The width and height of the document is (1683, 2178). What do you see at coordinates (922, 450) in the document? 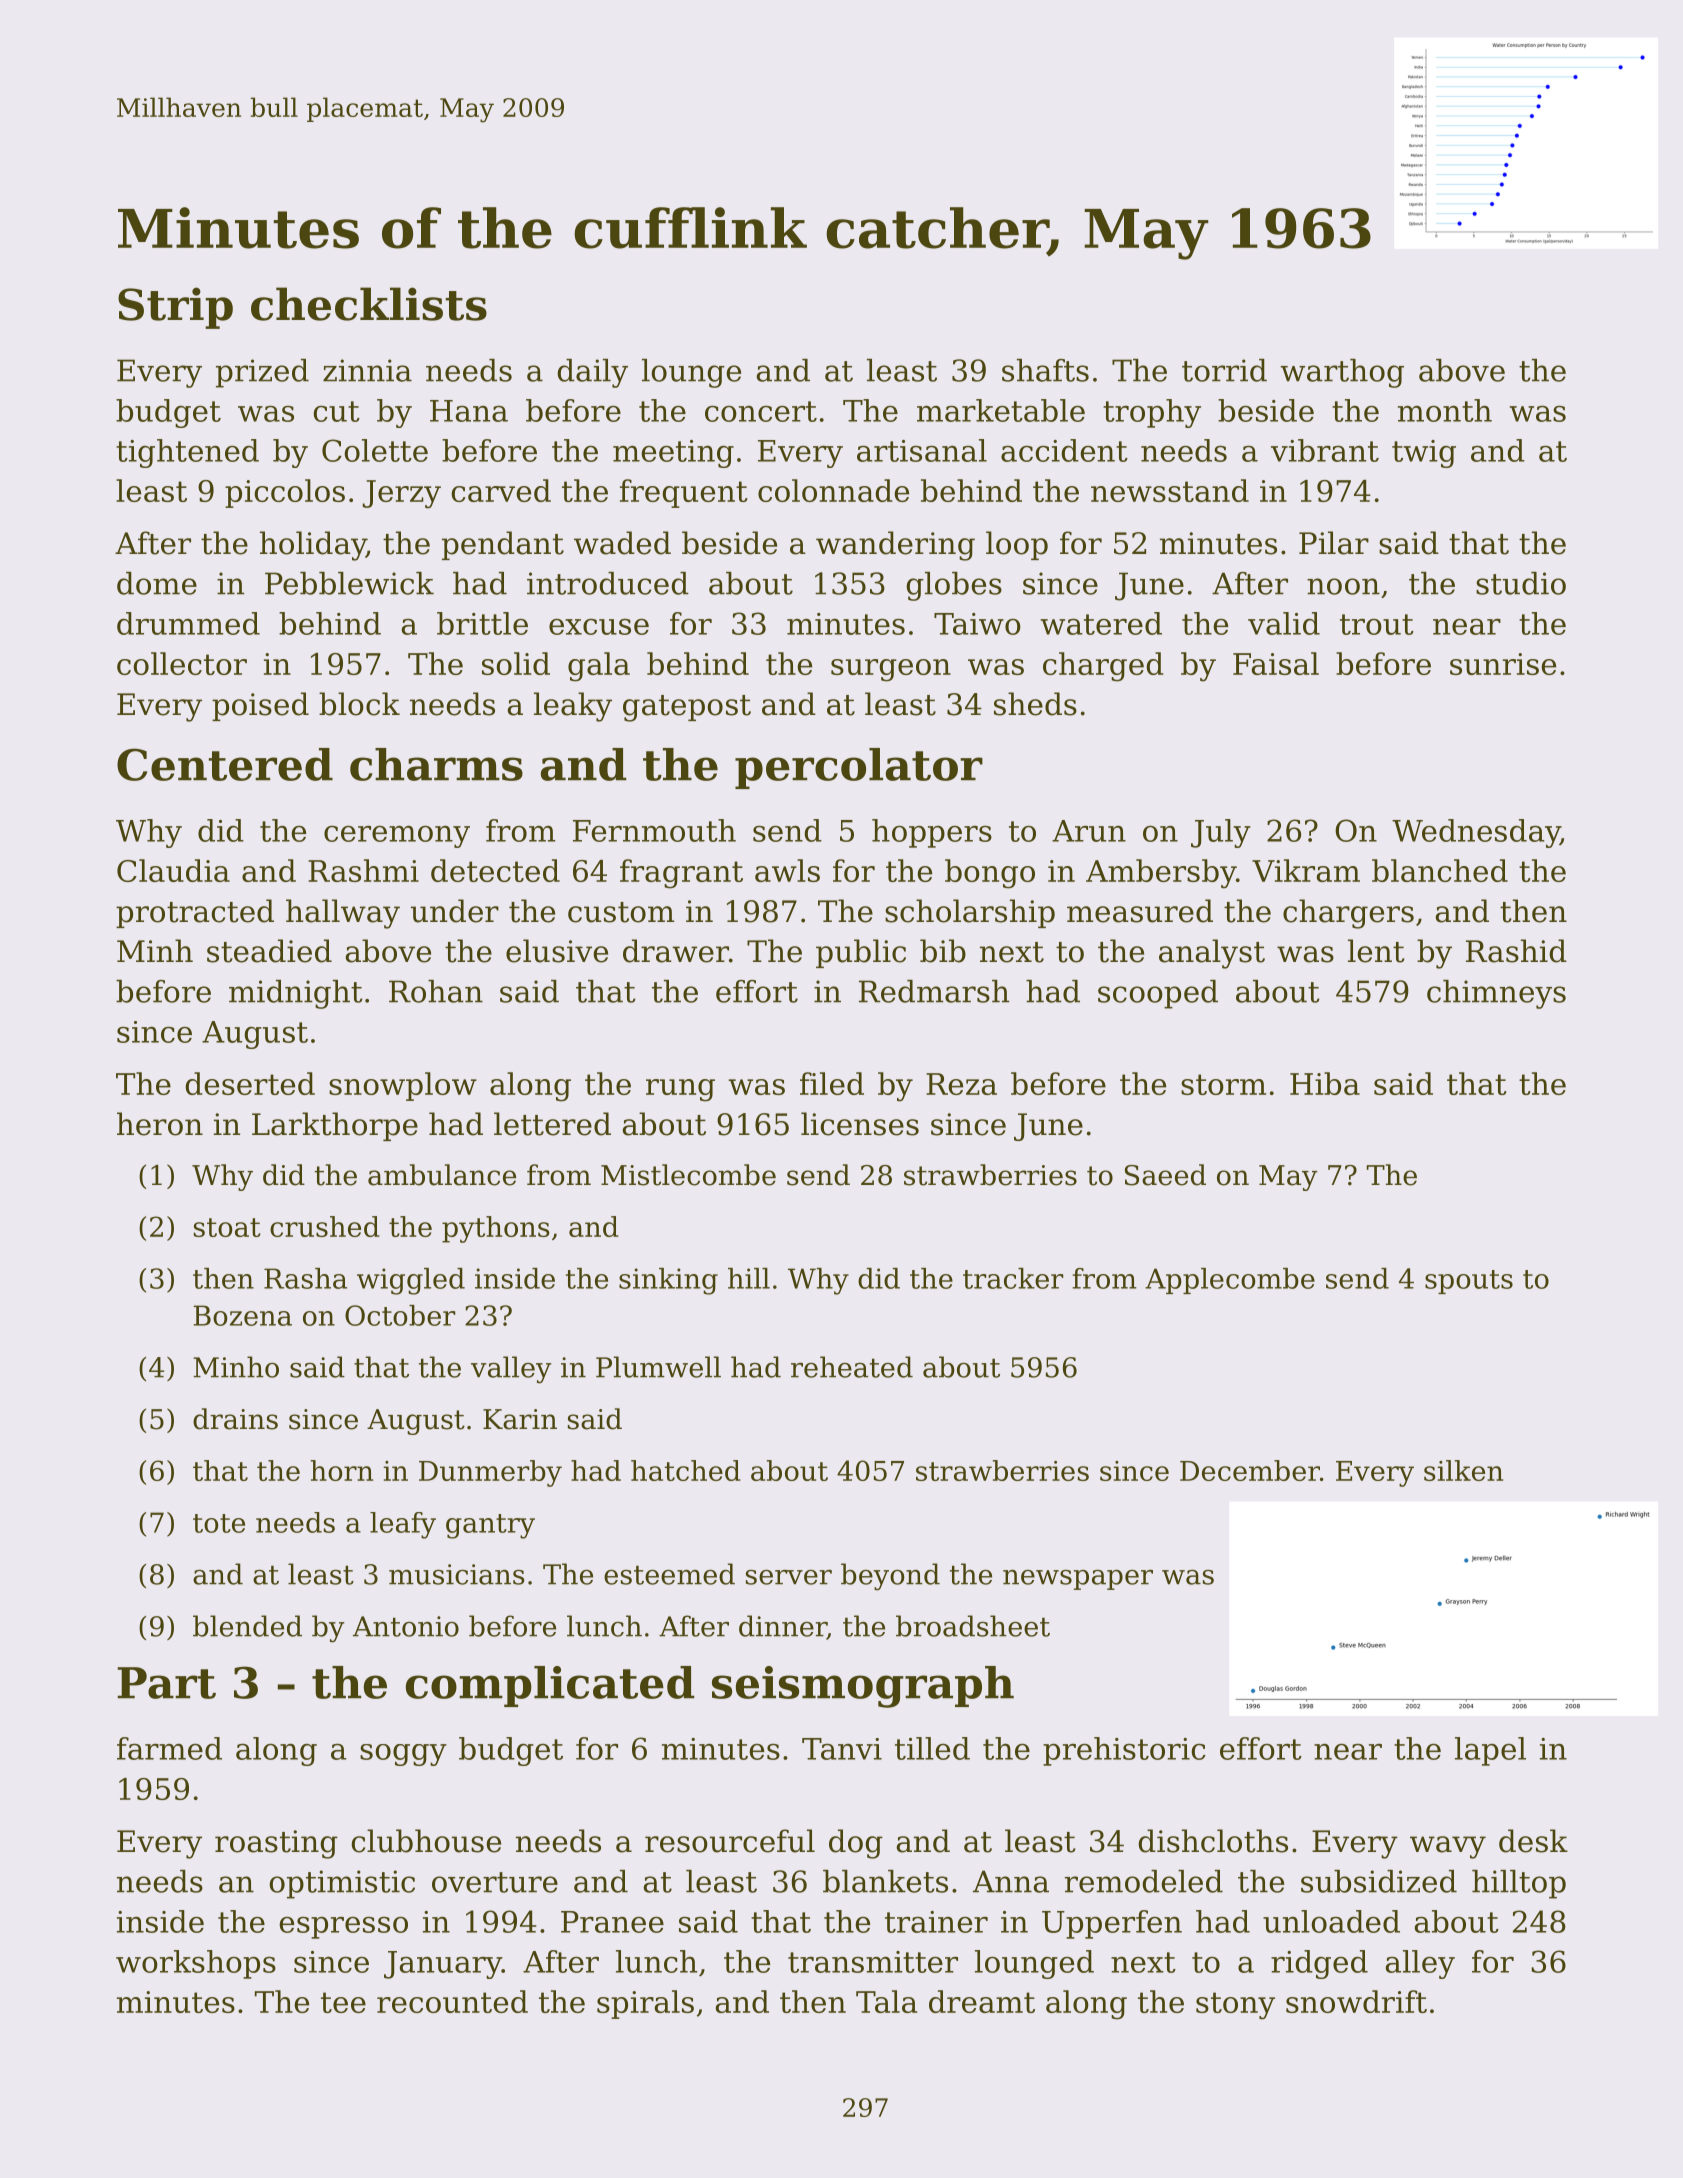
I see `artisanal` at bounding box center [922, 450].
